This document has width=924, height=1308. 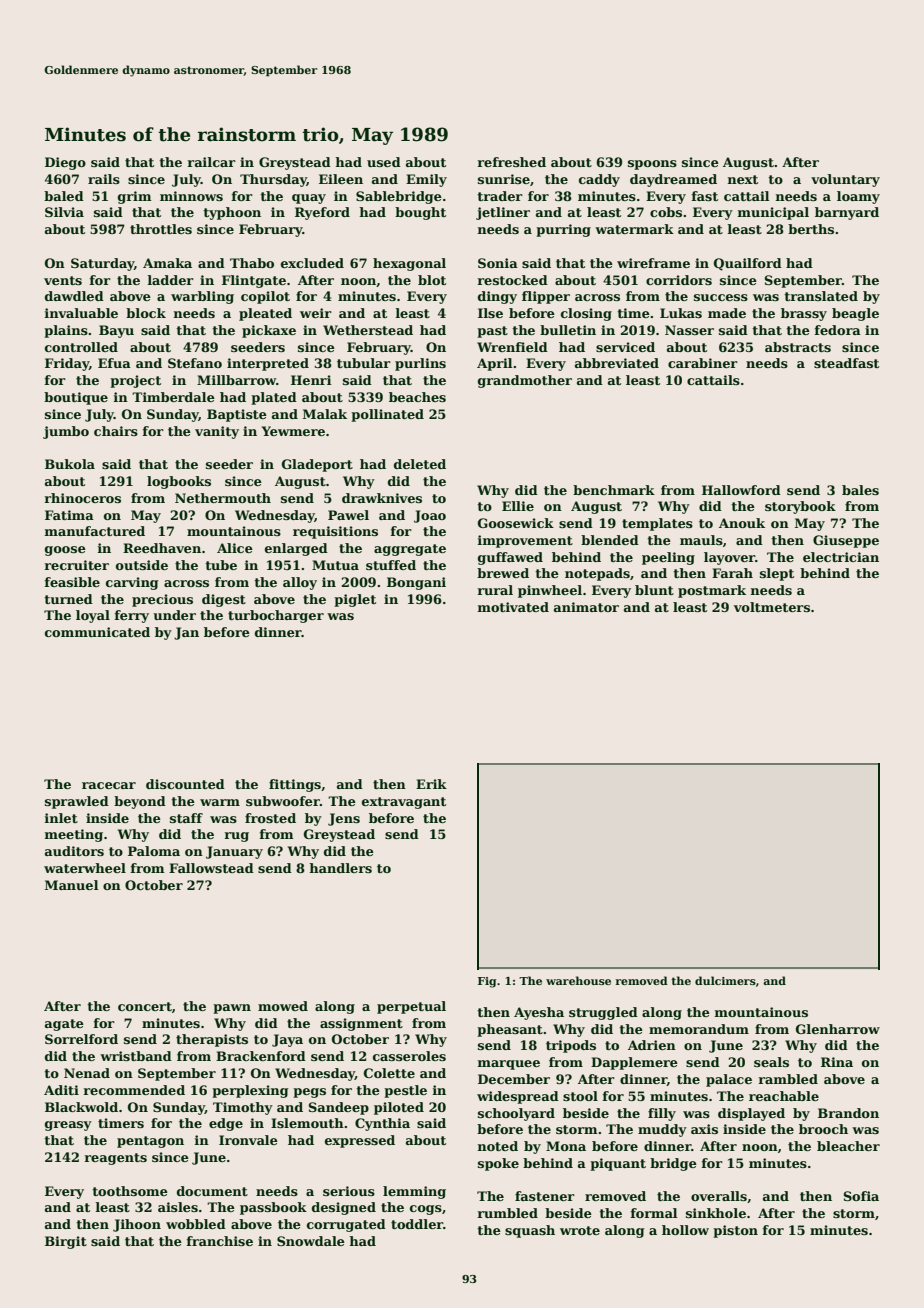 I want to click on Bayu, so click(x=116, y=331).
